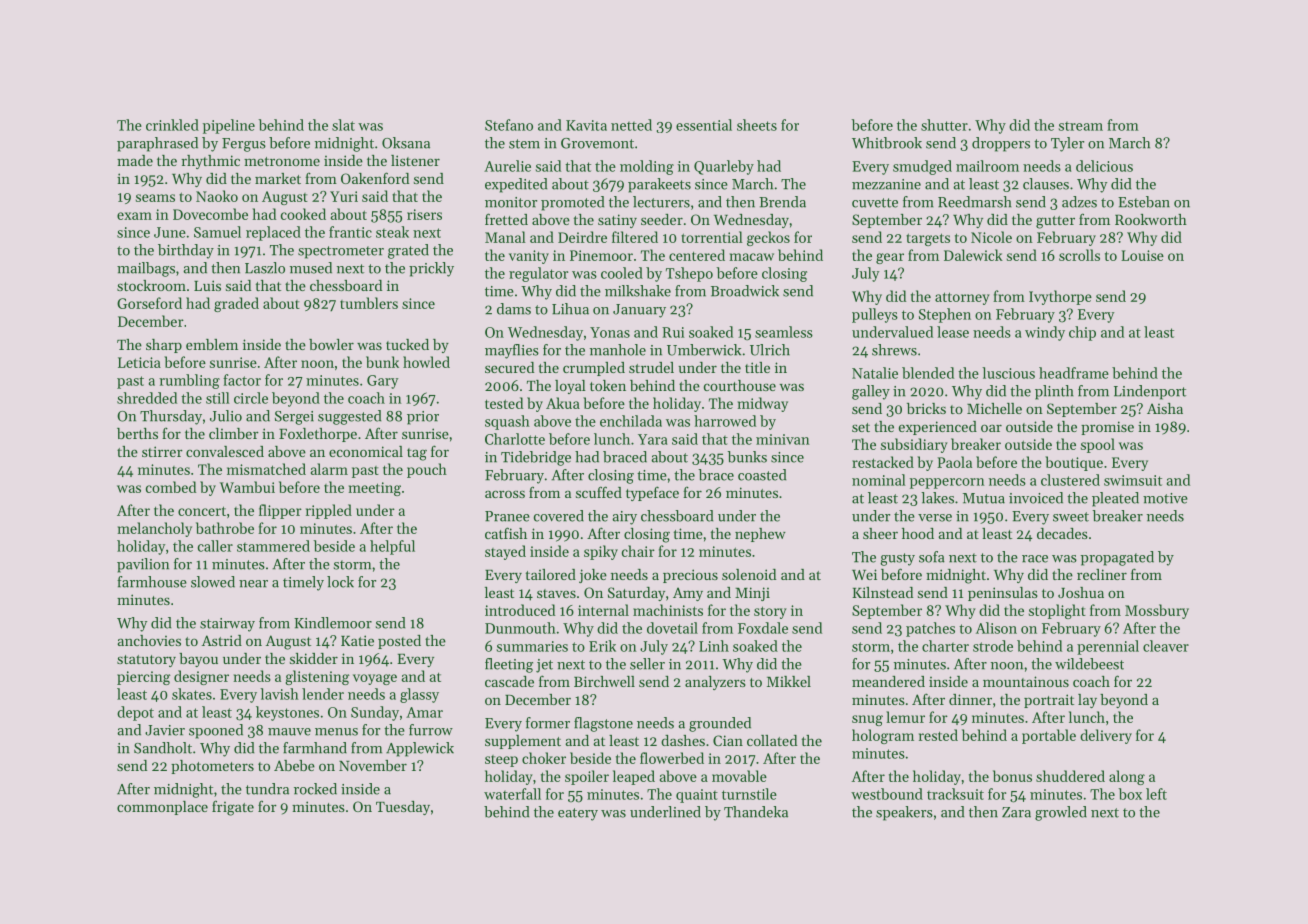  Describe the element at coordinates (186, 251) in the image. I see `birthday` at that location.
